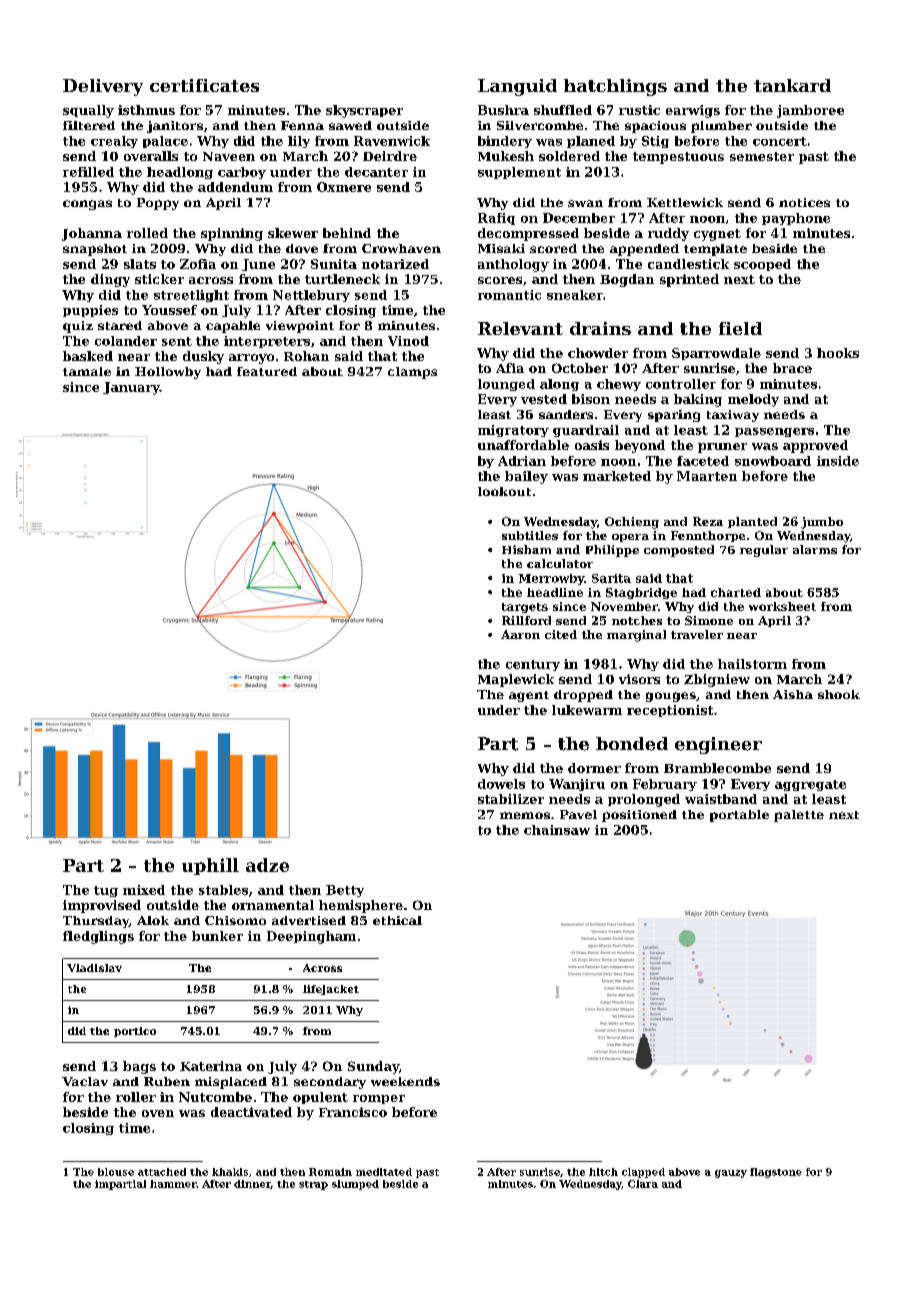 This screenshot has height=1308, width=924. What do you see at coordinates (525, 608) in the screenshot?
I see `targets` at bounding box center [525, 608].
